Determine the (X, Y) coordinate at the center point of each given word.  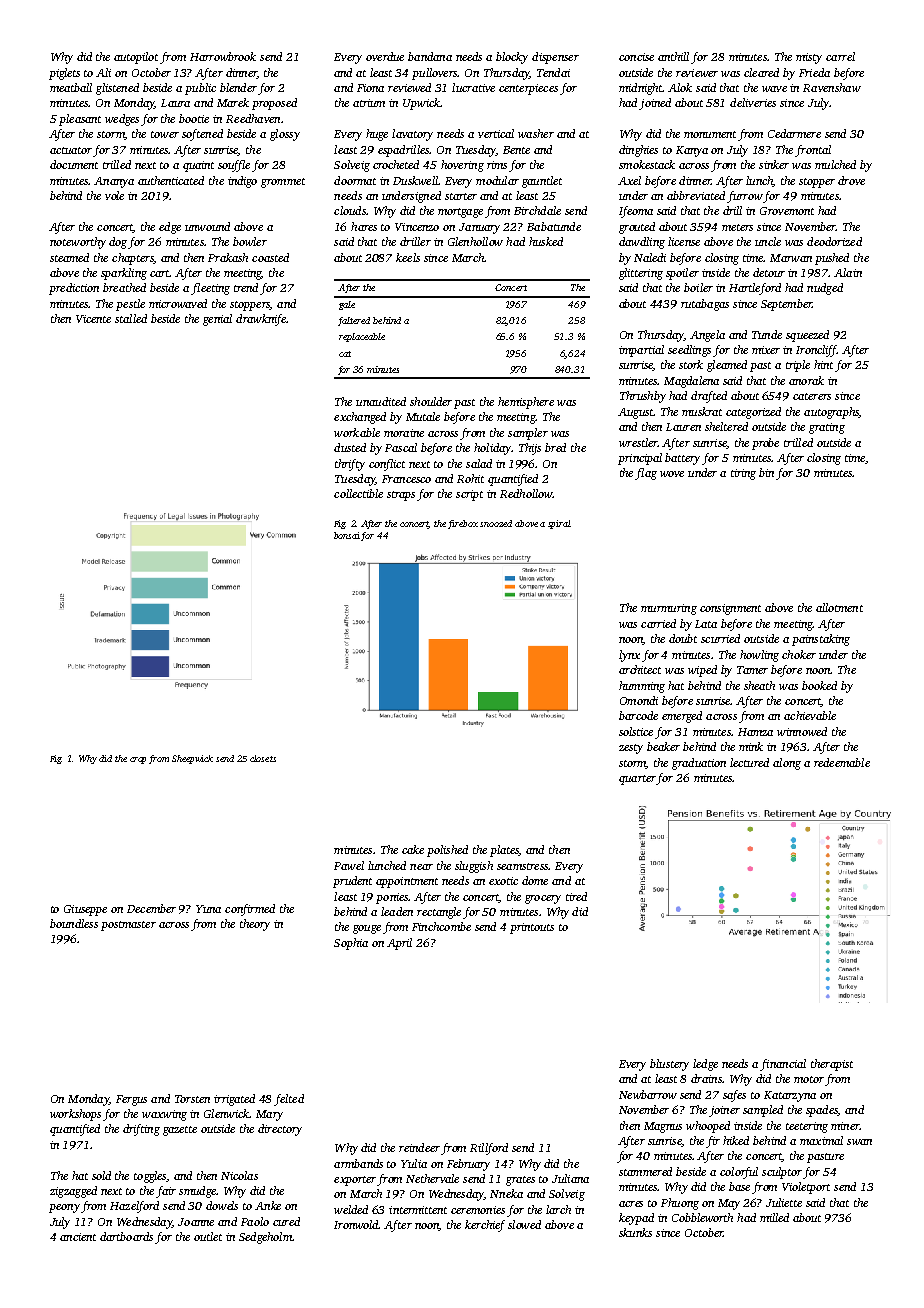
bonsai (347, 535)
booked (819, 685)
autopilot (136, 58)
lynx (629, 656)
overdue (385, 56)
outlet (208, 1236)
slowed (524, 1224)
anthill (673, 56)
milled (774, 1217)
